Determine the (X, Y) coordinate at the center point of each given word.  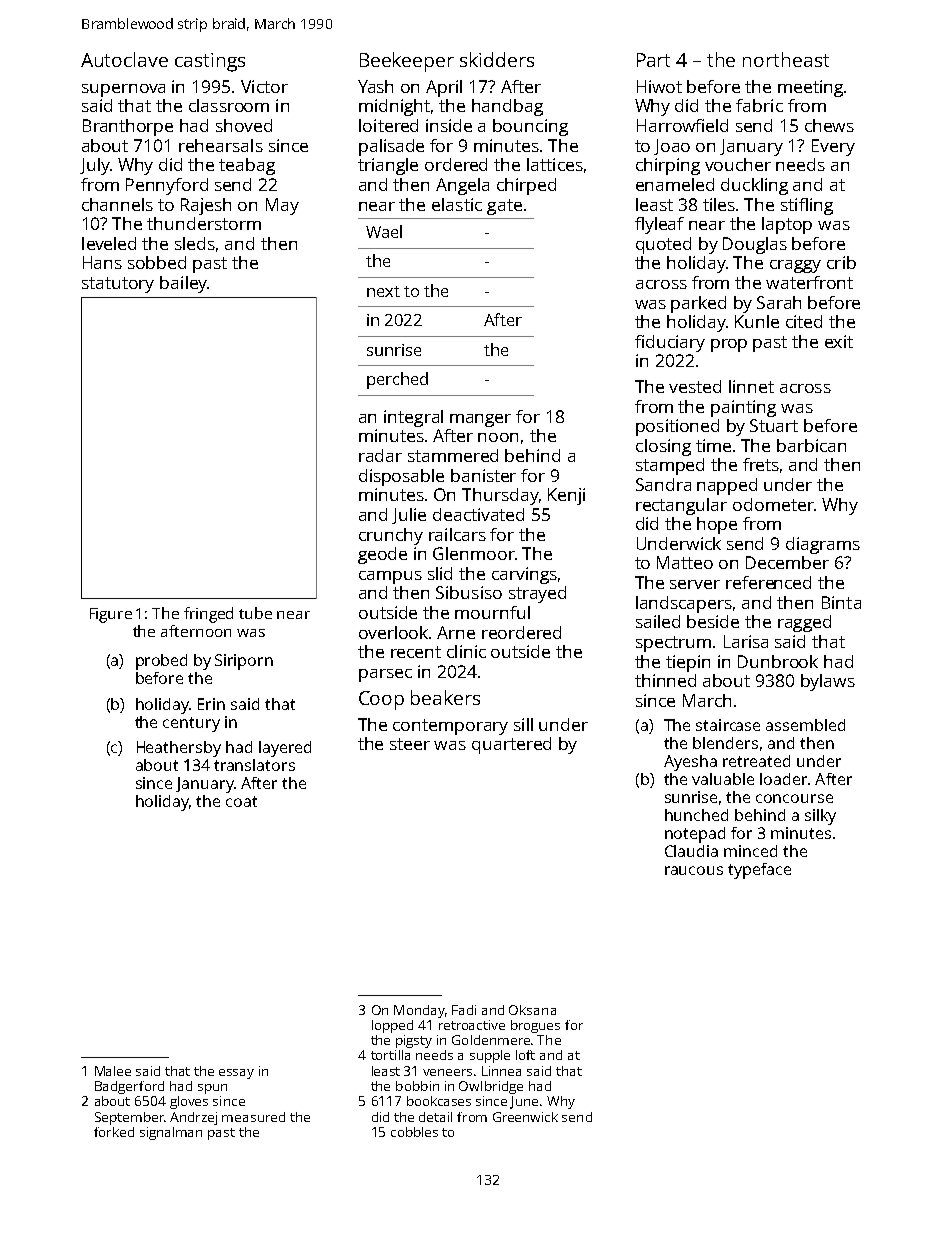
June (524, 1102)
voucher (738, 164)
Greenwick (525, 1117)
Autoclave (124, 59)
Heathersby (179, 749)
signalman (171, 1133)
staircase (728, 725)
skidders (497, 59)
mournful (492, 612)
